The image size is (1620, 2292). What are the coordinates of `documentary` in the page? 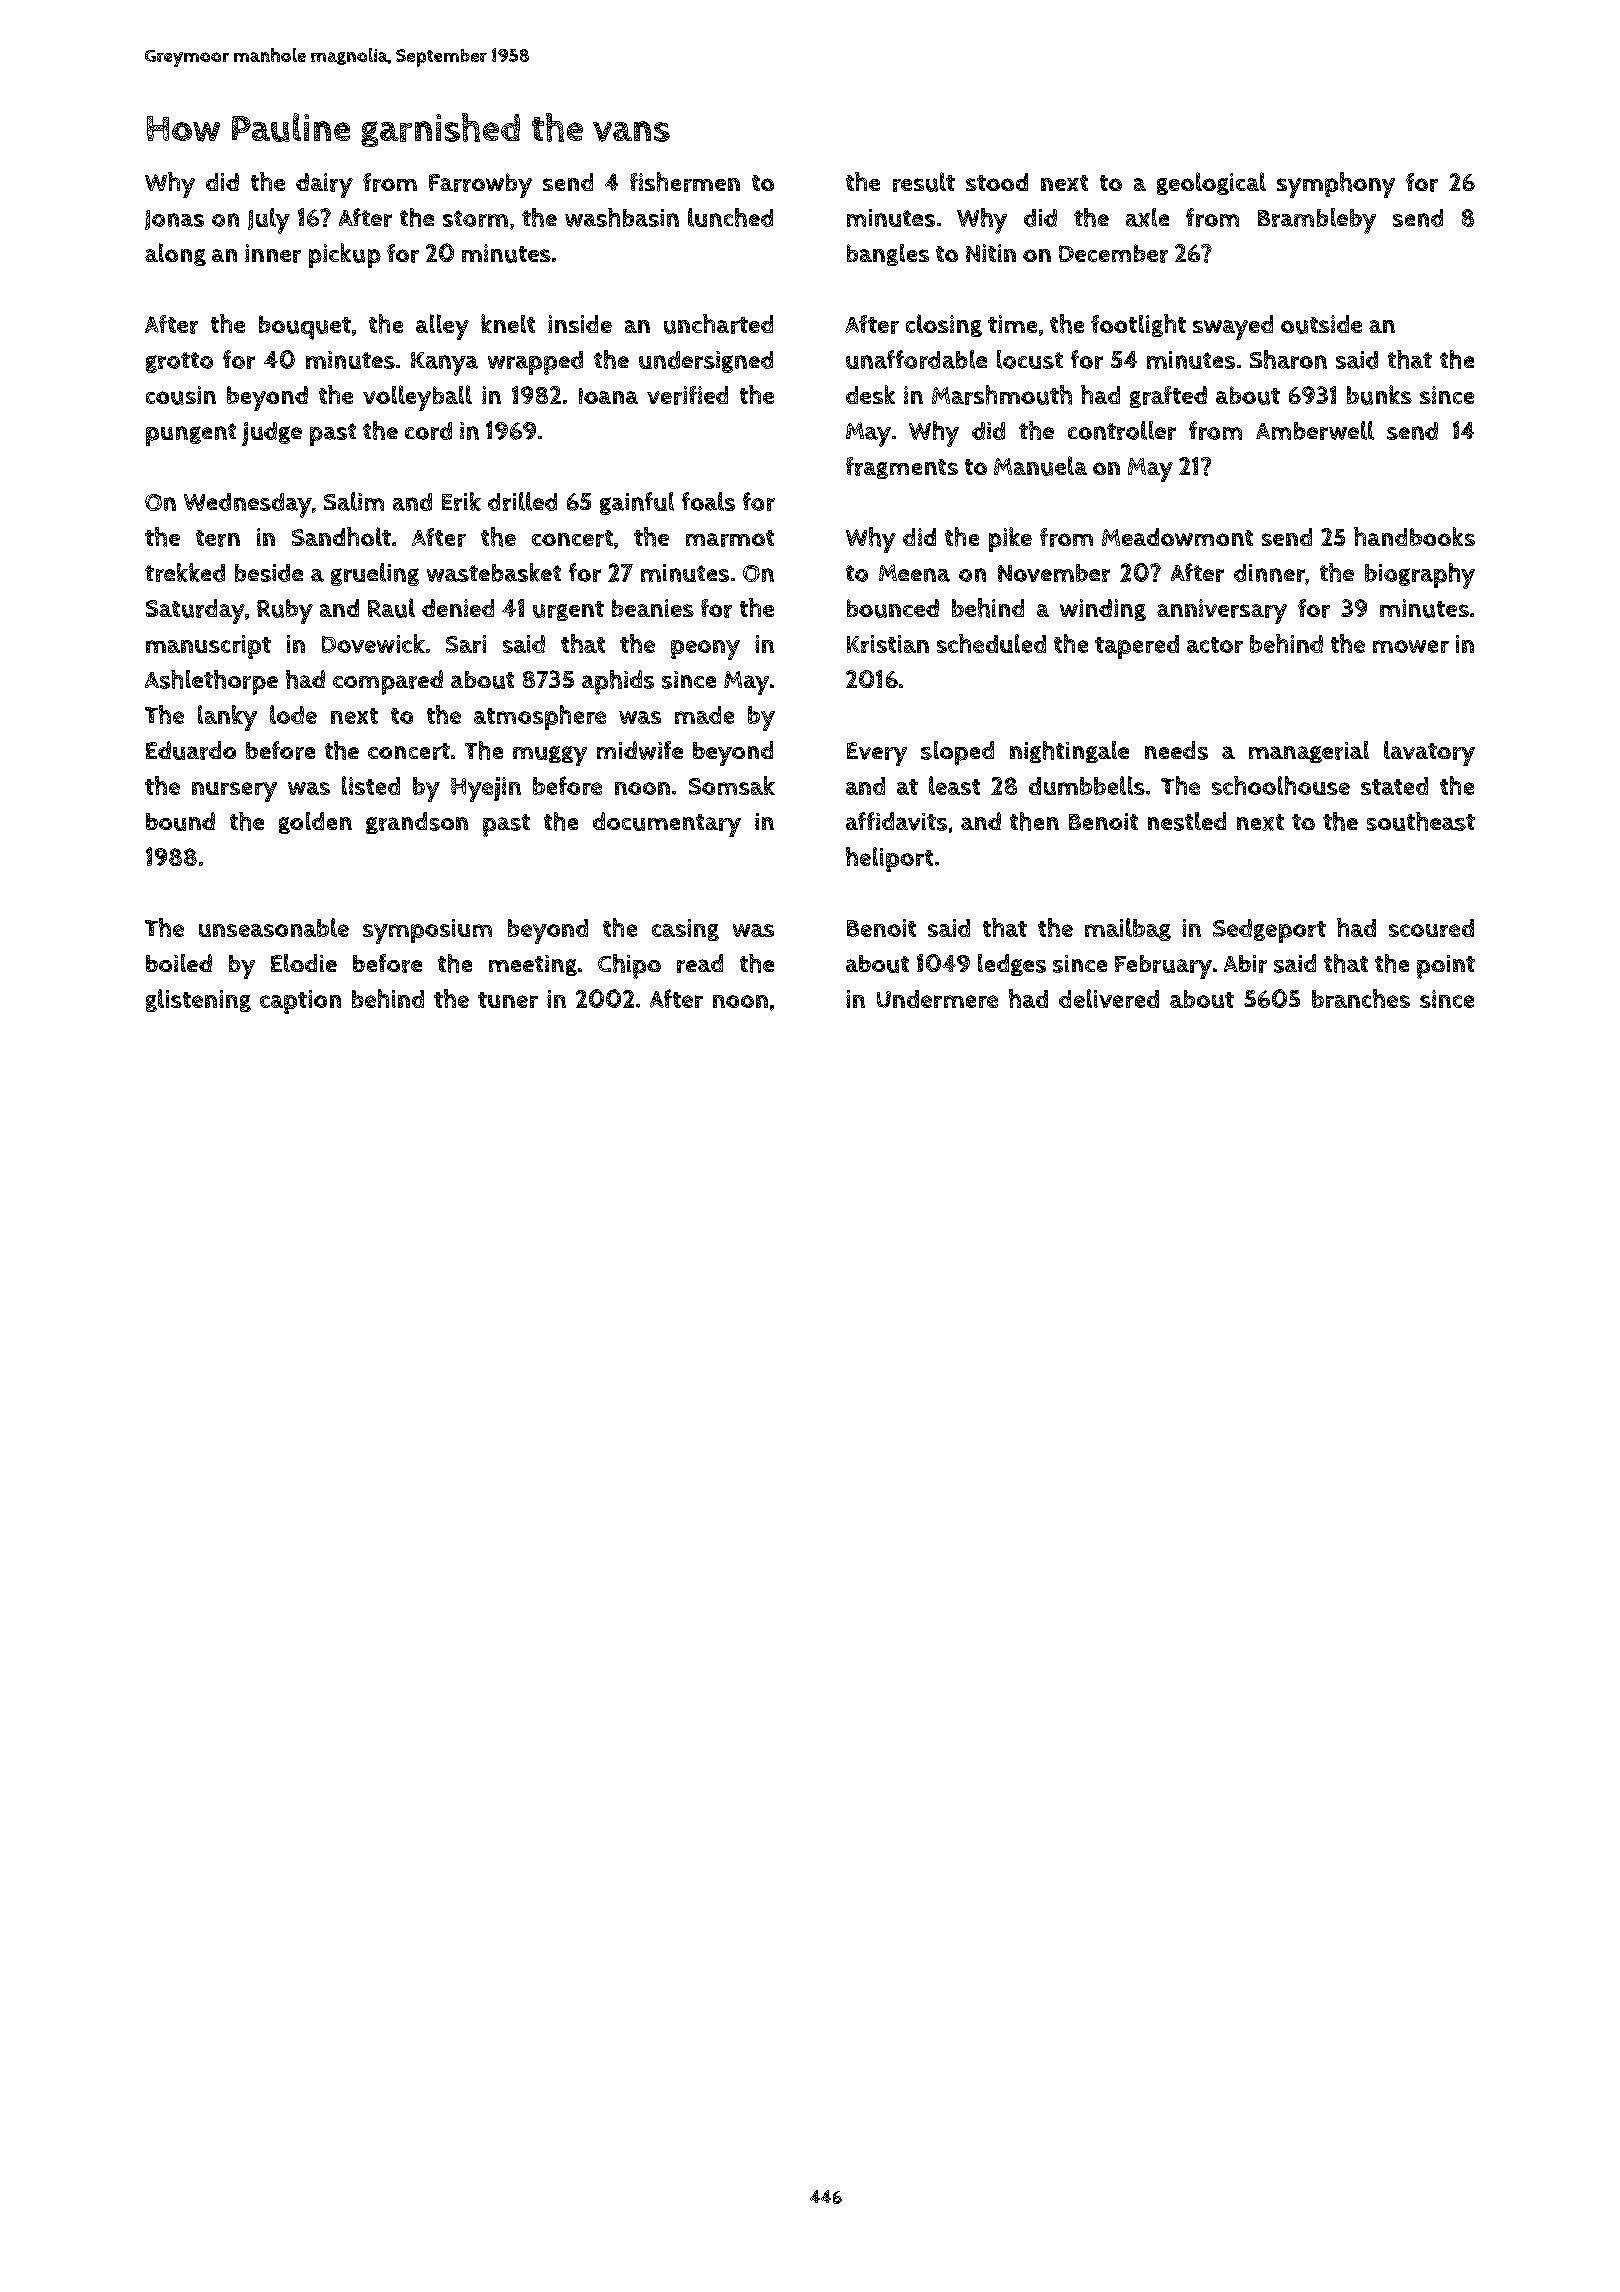 It's located at (667, 824).
